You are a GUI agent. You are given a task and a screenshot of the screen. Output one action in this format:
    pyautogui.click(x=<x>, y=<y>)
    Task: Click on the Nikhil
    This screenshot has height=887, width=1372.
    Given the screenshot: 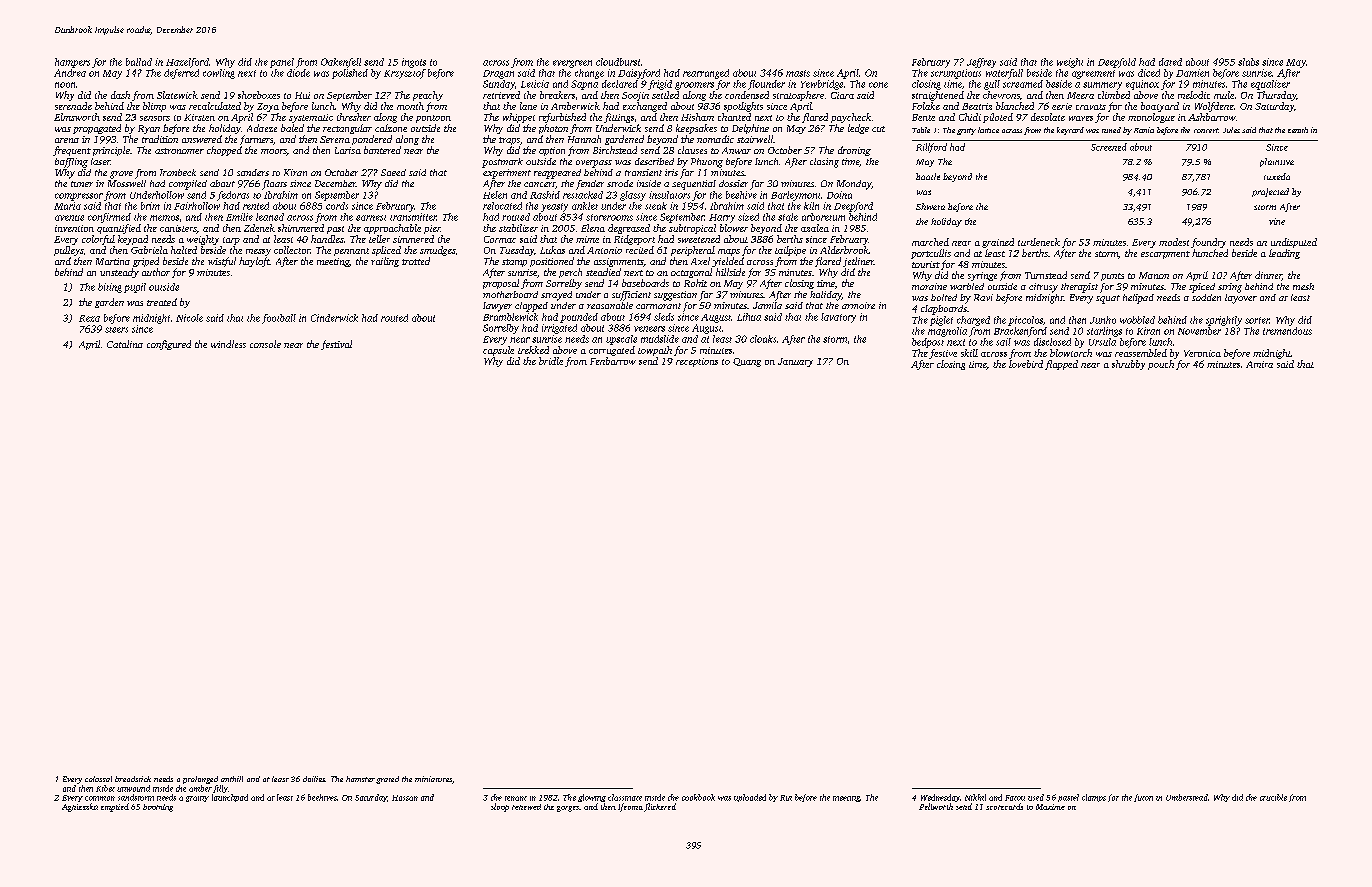 What is the action you would take?
    pyautogui.click(x=975, y=797)
